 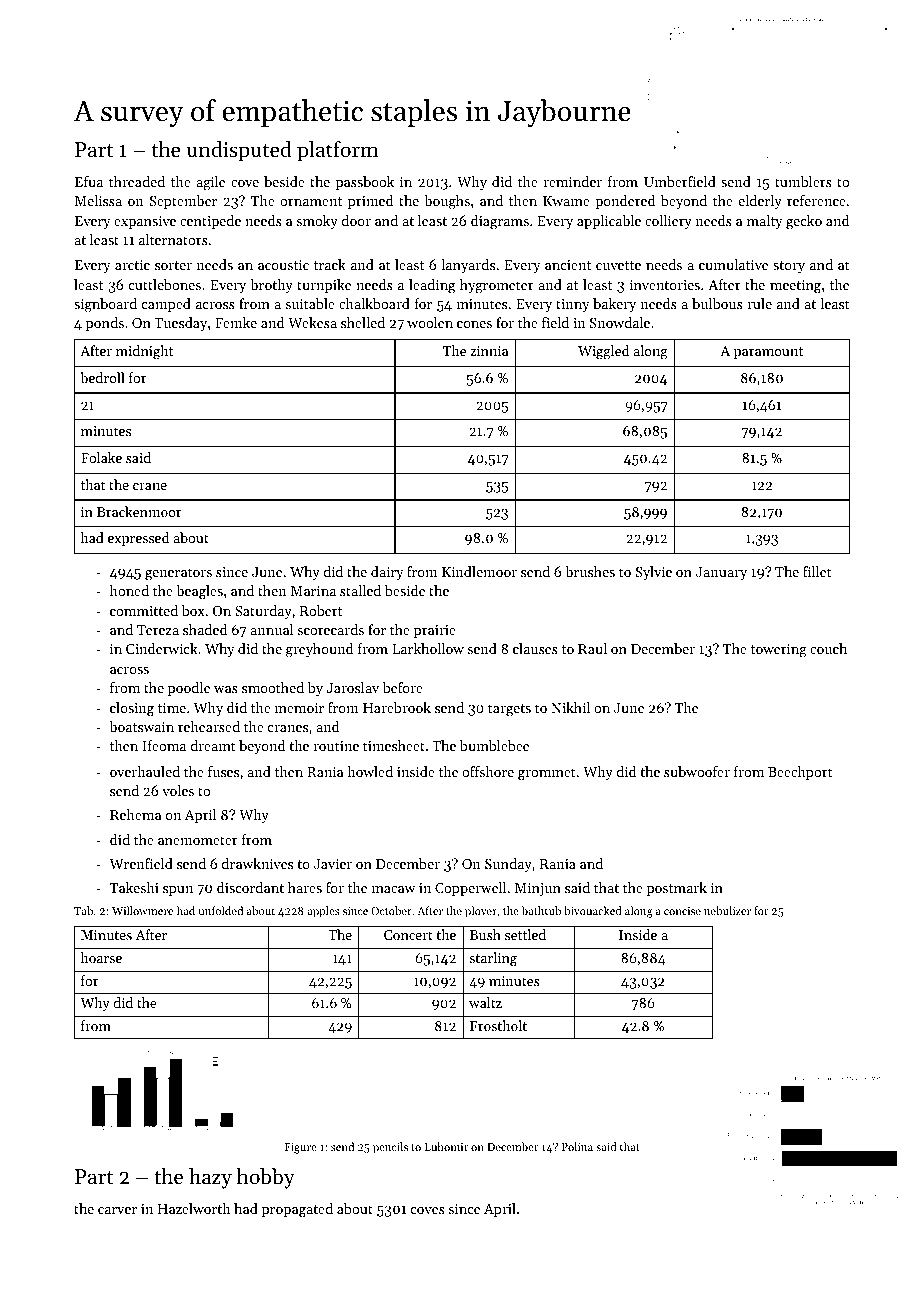 I want to click on Polina, so click(x=577, y=1146).
